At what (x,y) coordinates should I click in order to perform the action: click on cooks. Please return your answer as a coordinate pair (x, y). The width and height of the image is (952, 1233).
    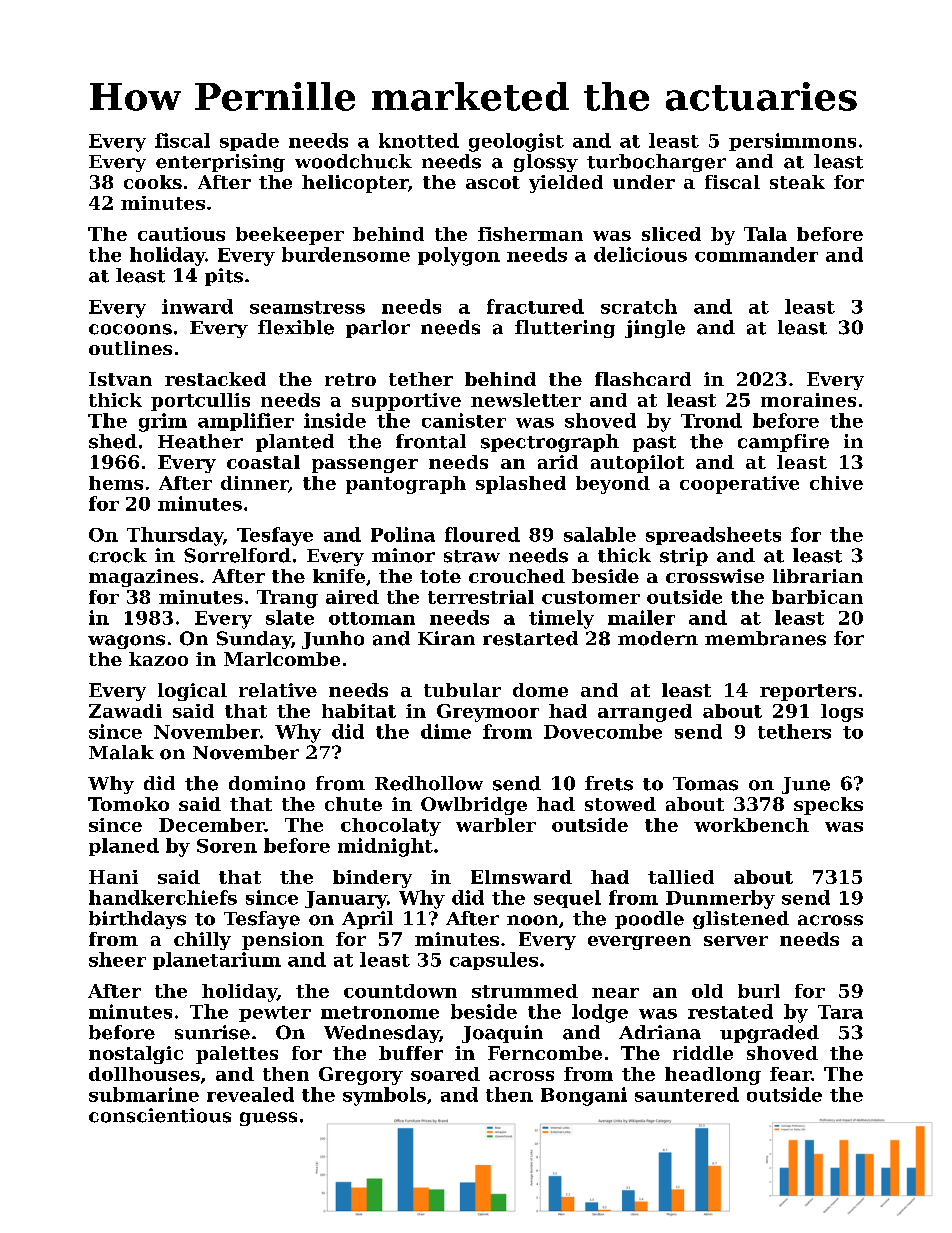
    Looking at the image, I should click on (153, 182).
